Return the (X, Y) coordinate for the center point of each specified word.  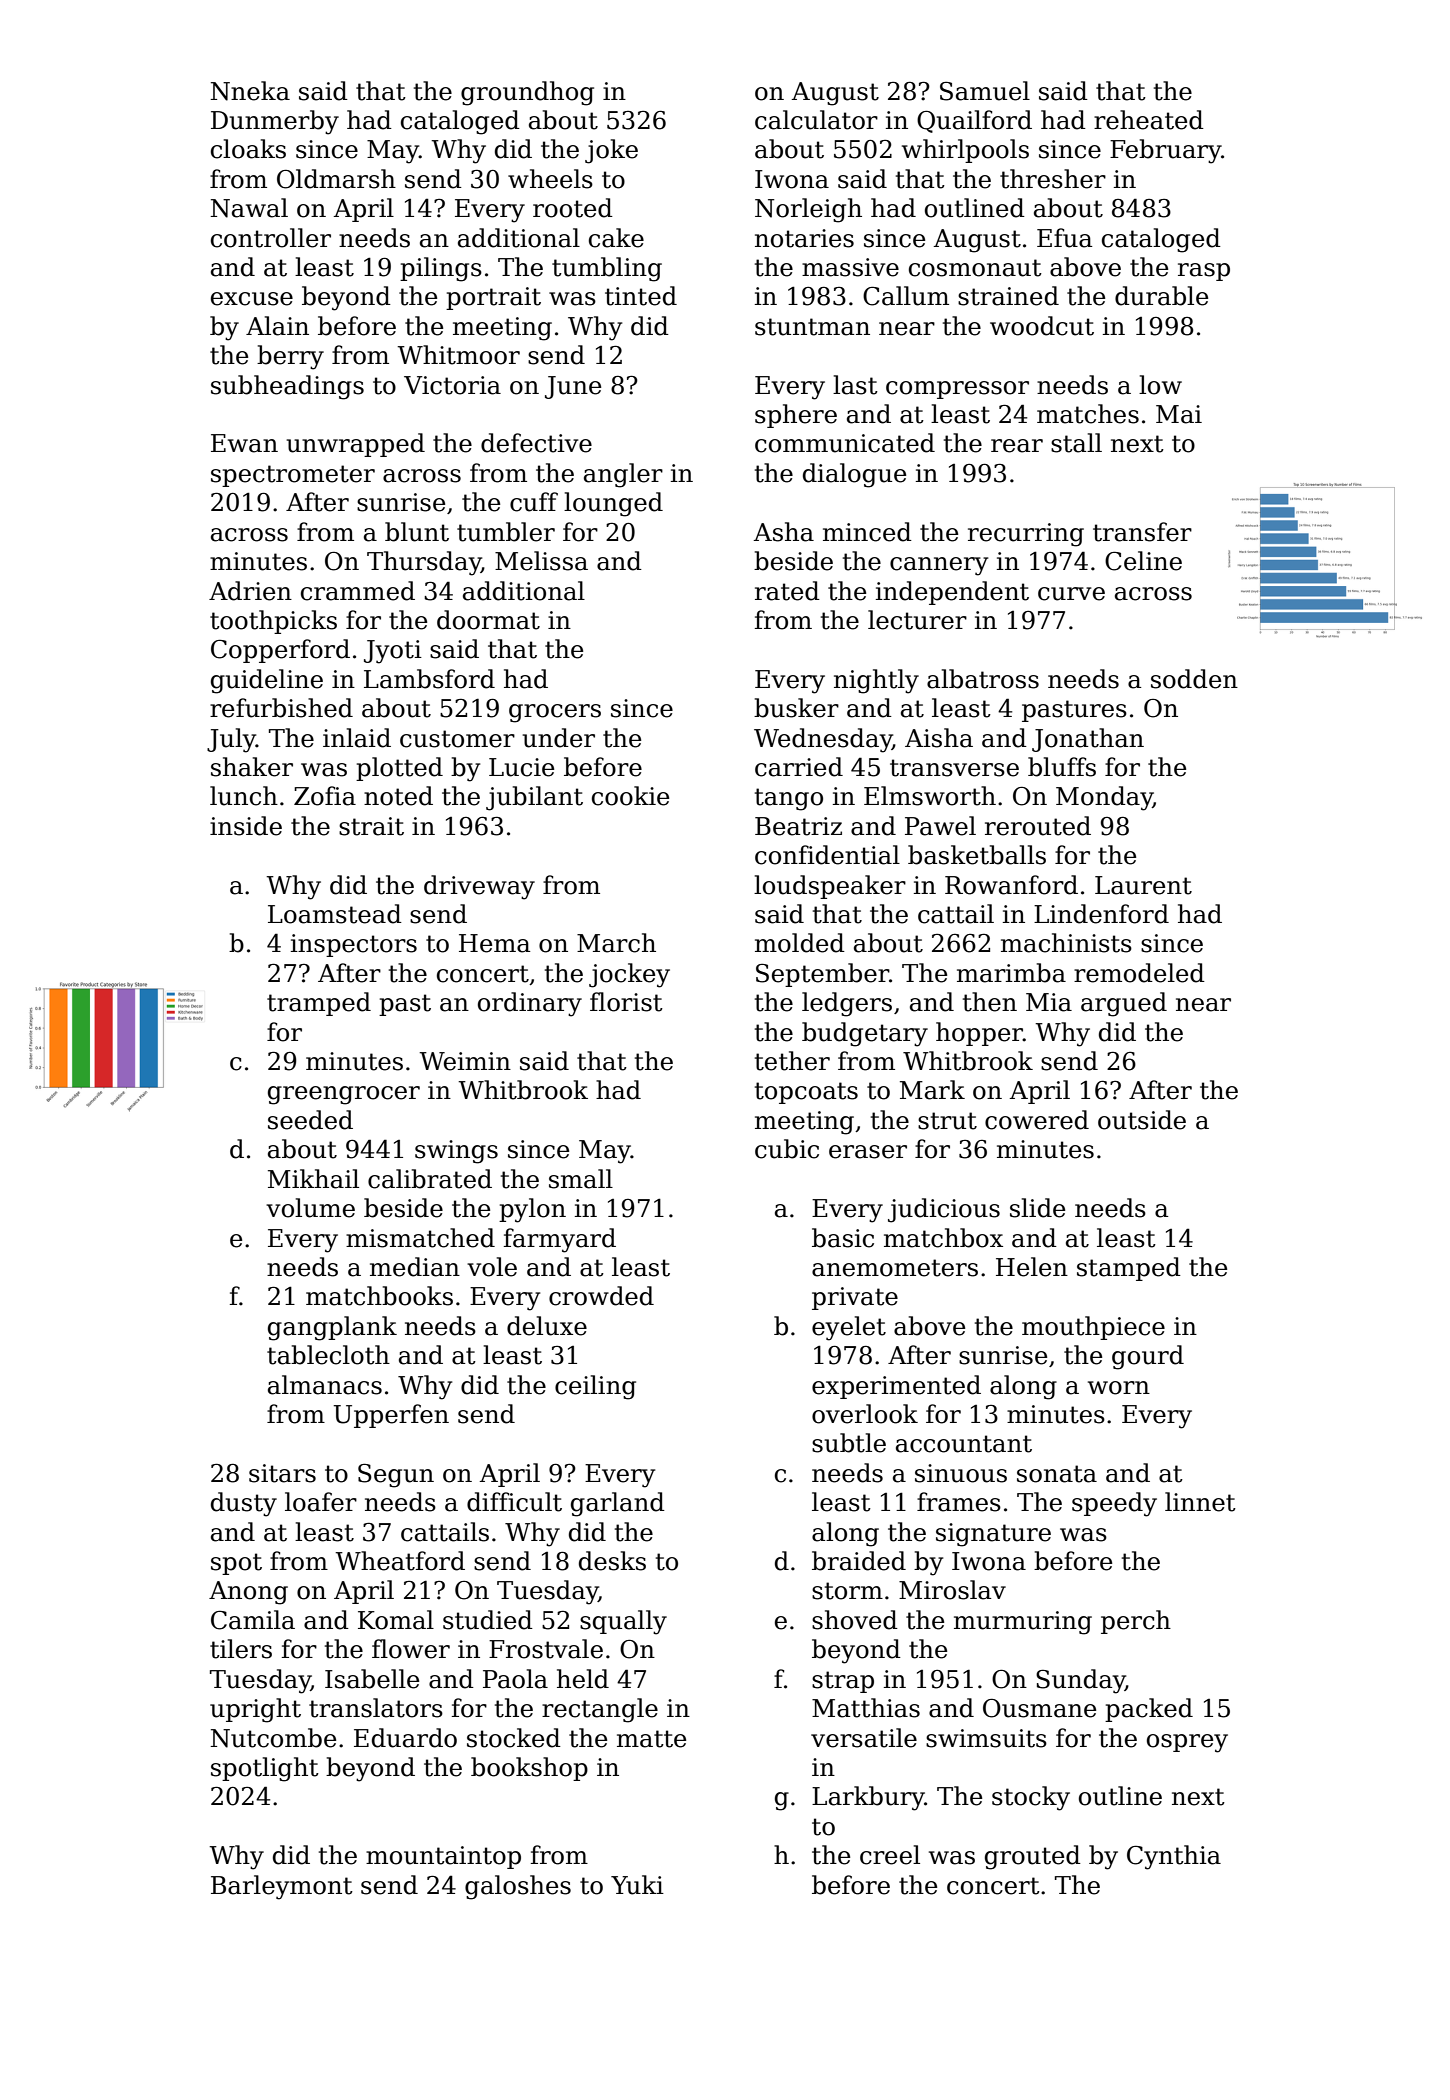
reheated (1149, 120)
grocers (555, 713)
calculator (816, 120)
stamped (1129, 1269)
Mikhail (313, 1179)
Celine (1143, 561)
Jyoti (393, 652)
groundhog (527, 93)
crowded (601, 1296)
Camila (253, 1620)
